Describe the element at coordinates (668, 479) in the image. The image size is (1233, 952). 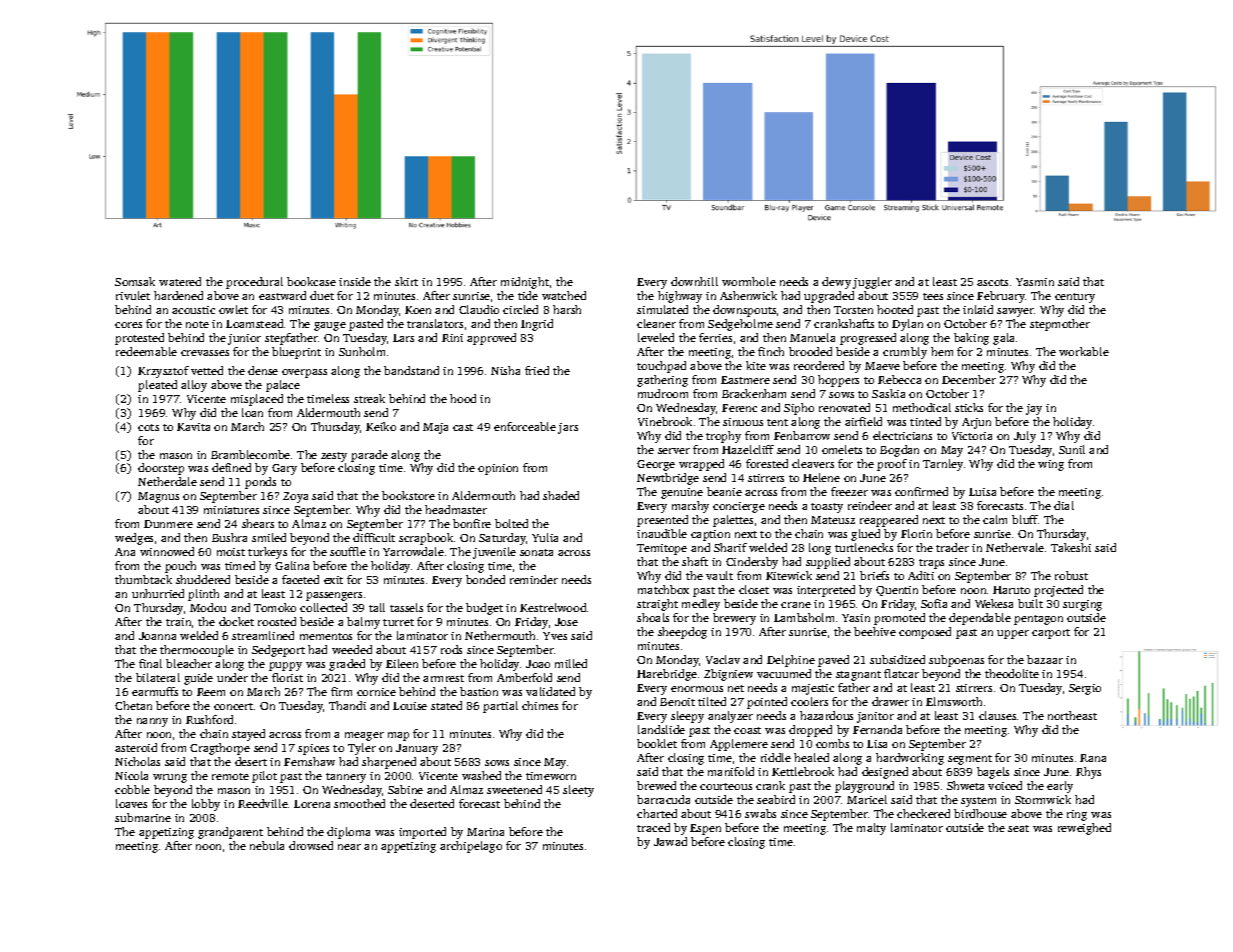
I see `Newtbridge` at that location.
